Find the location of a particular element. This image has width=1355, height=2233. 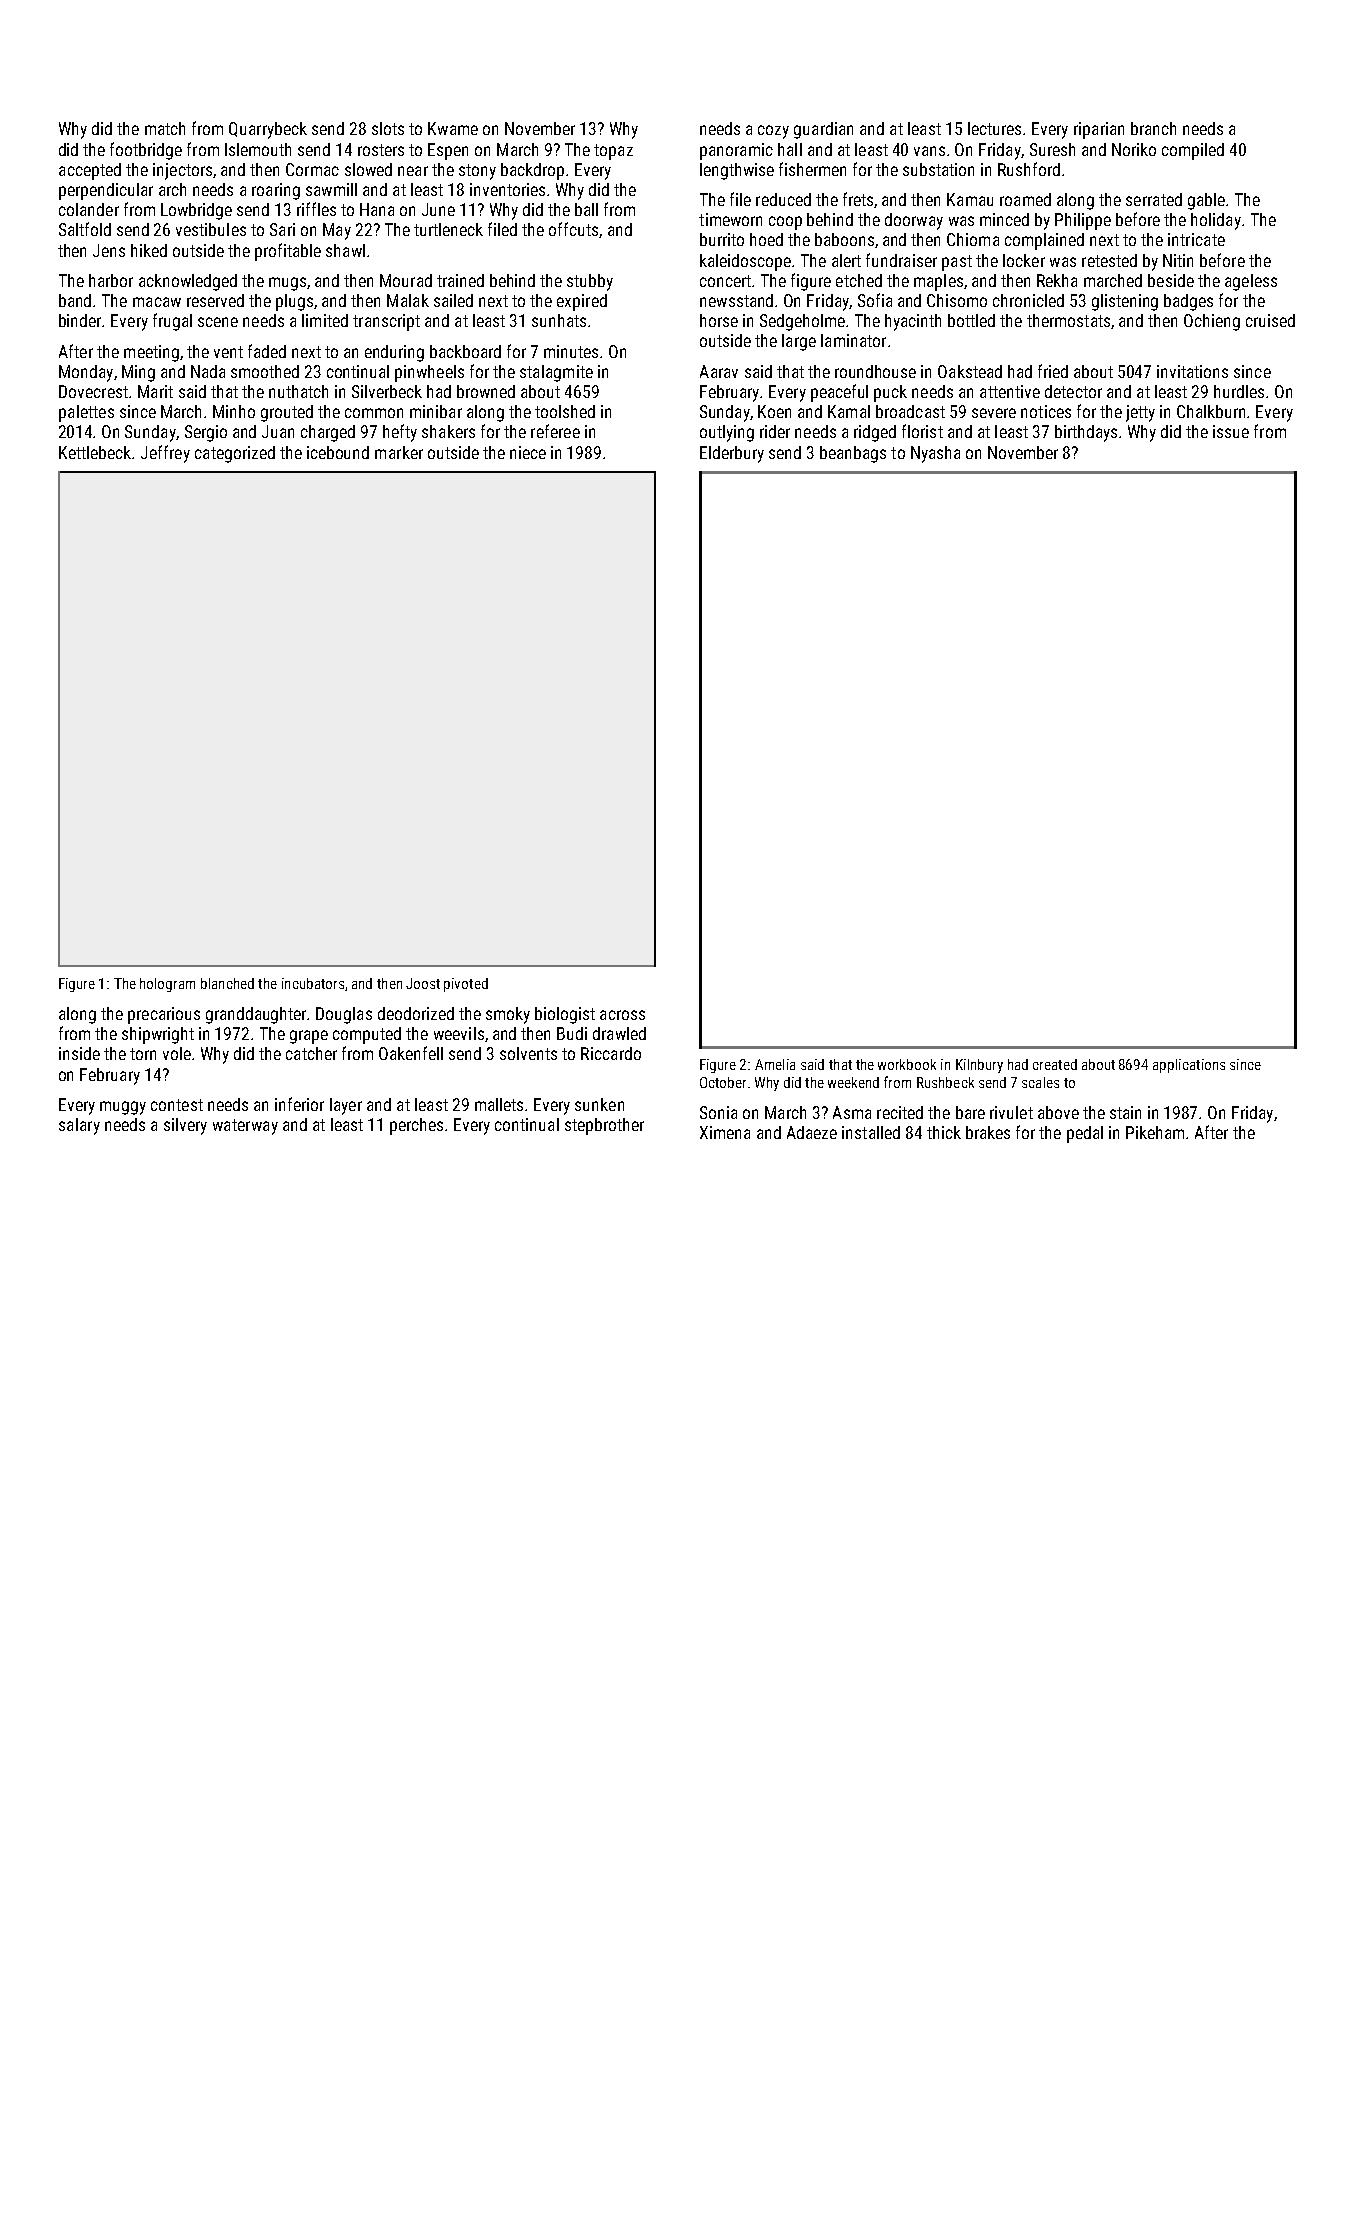

grape is located at coordinates (309, 1037).
